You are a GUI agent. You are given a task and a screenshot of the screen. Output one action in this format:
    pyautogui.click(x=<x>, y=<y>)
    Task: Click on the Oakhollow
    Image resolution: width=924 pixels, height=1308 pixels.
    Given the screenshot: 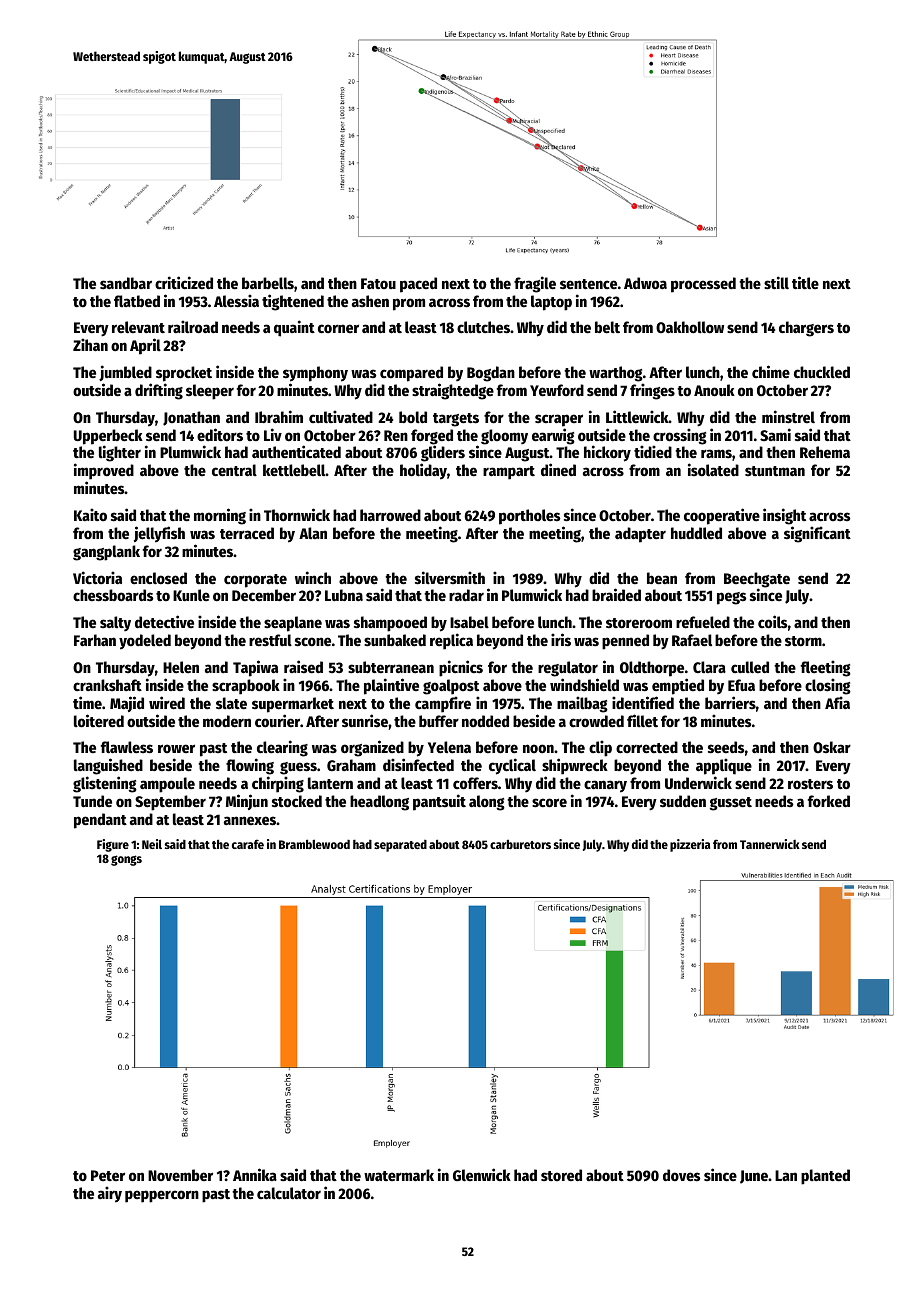 What is the action you would take?
    pyautogui.click(x=690, y=327)
